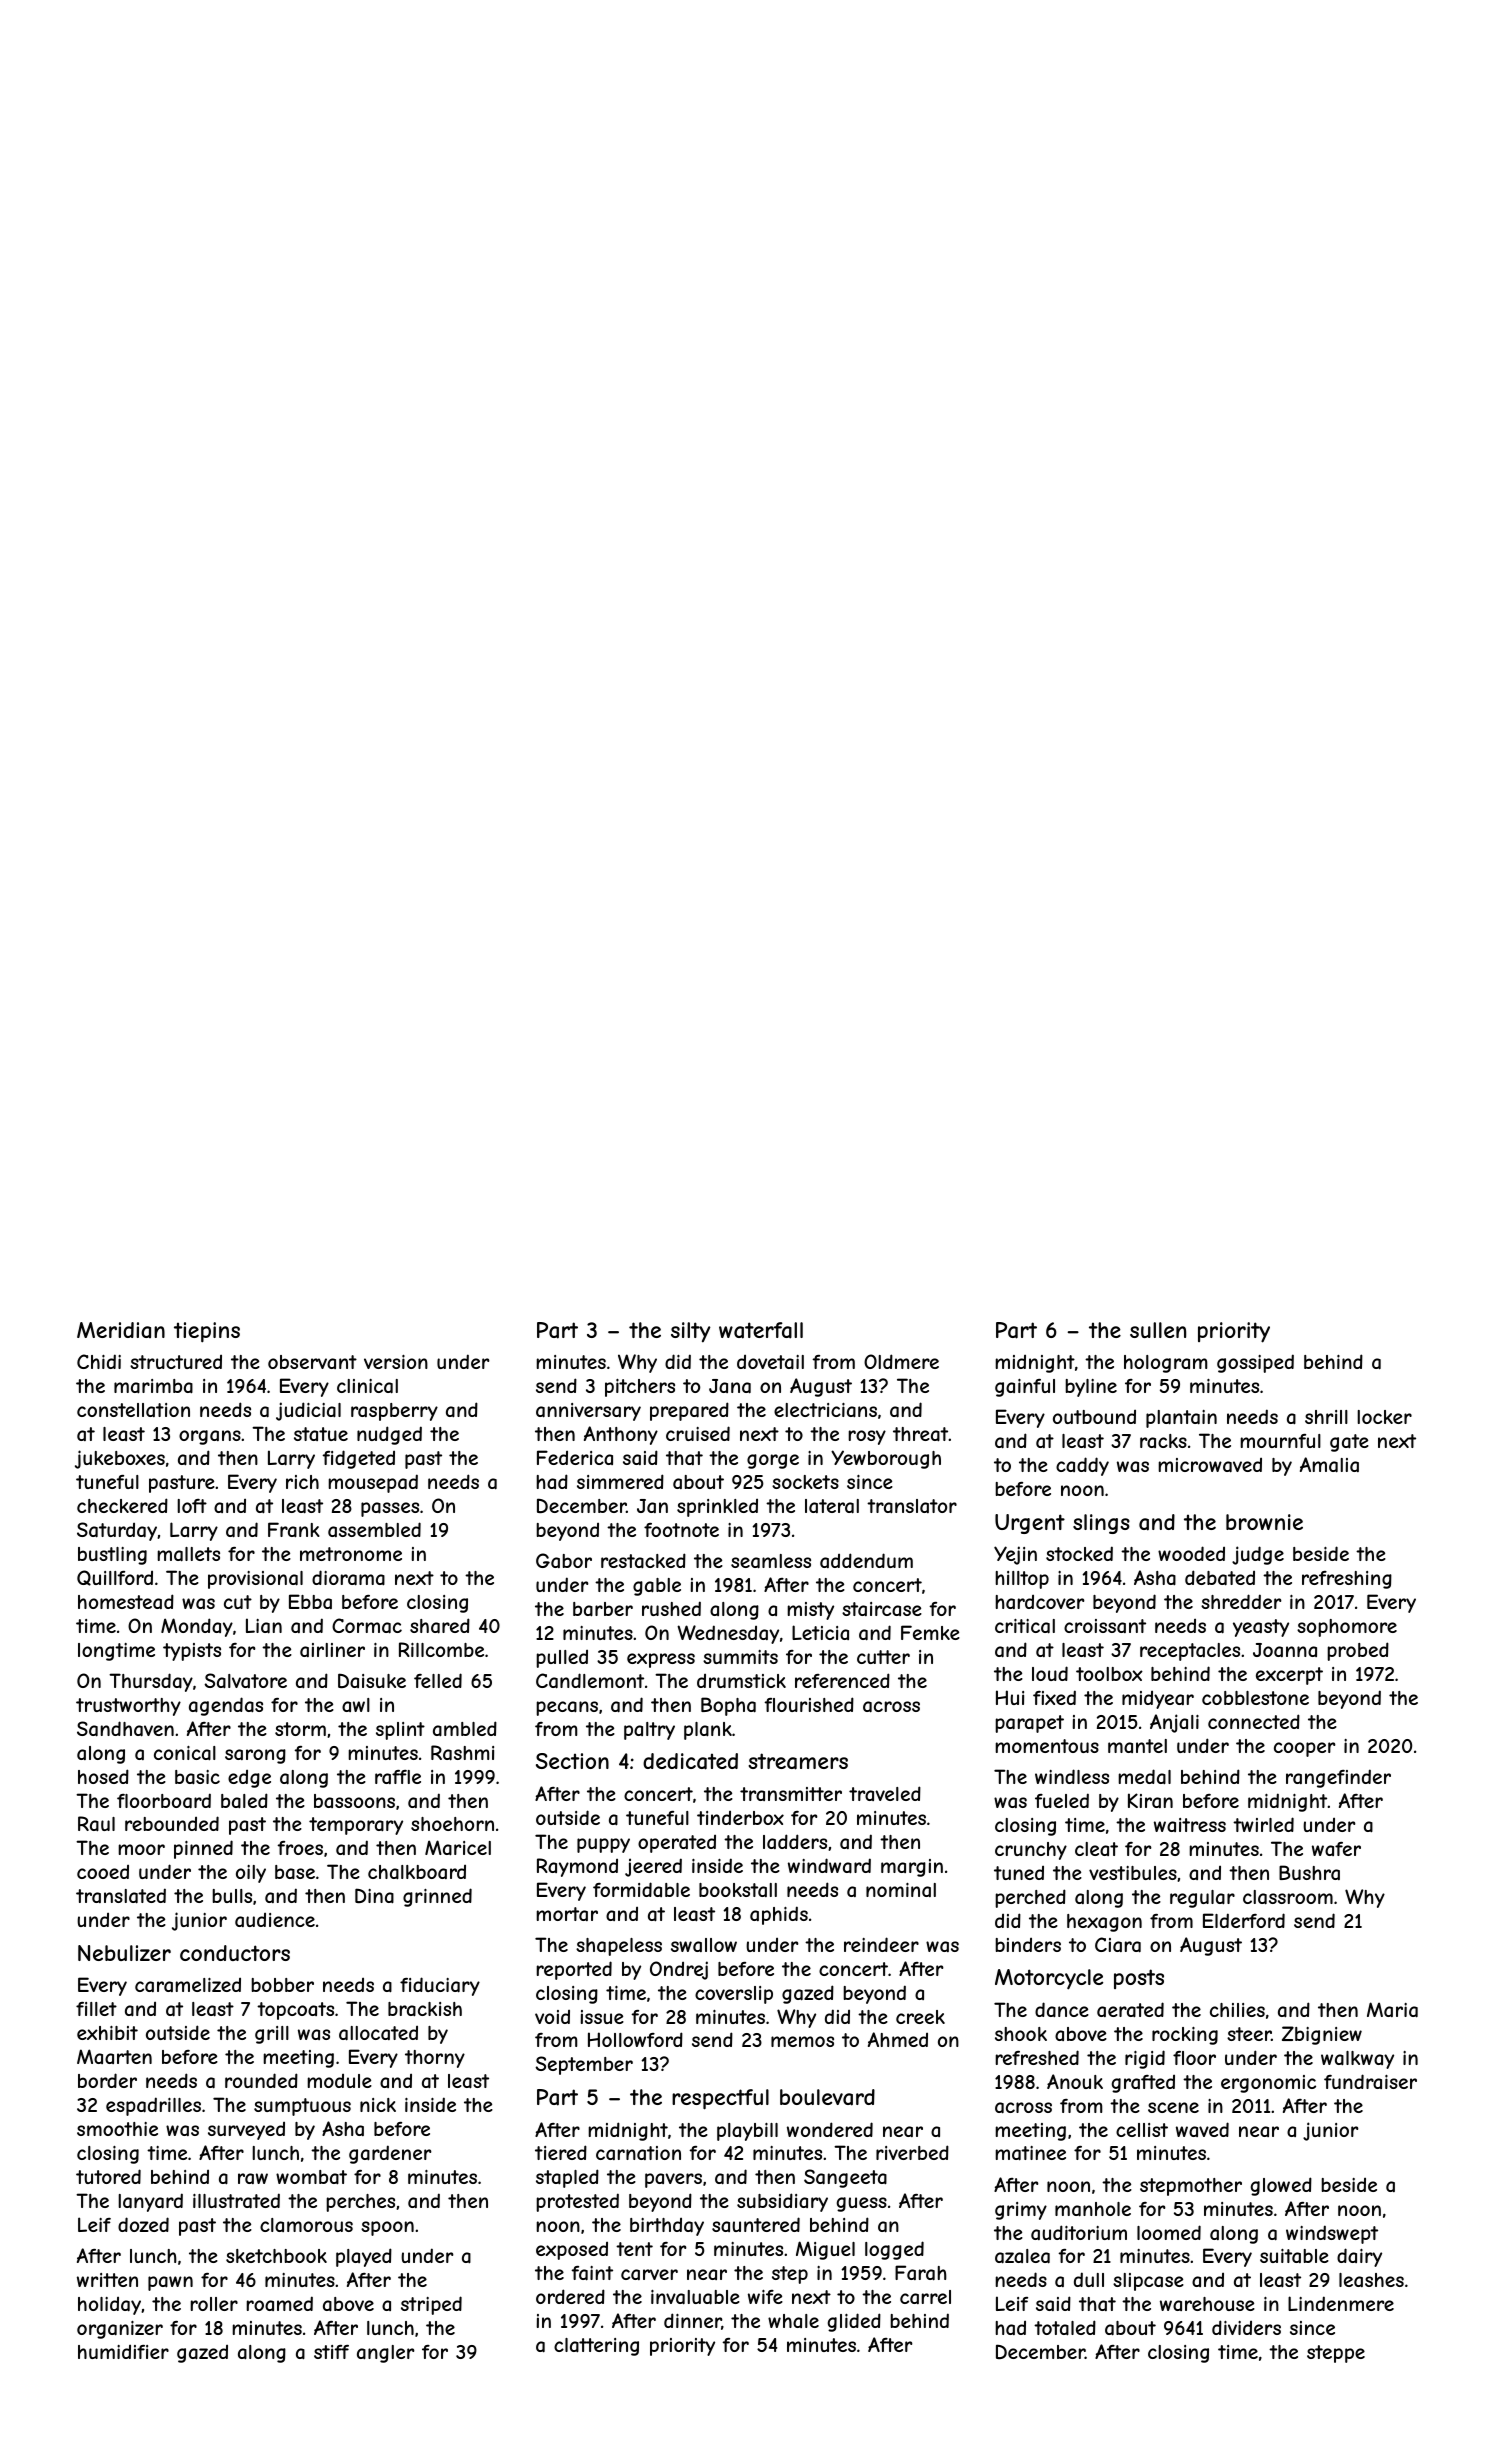 Image resolution: width=1496 pixels, height=2464 pixels. I want to click on reindeer, so click(881, 1944).
